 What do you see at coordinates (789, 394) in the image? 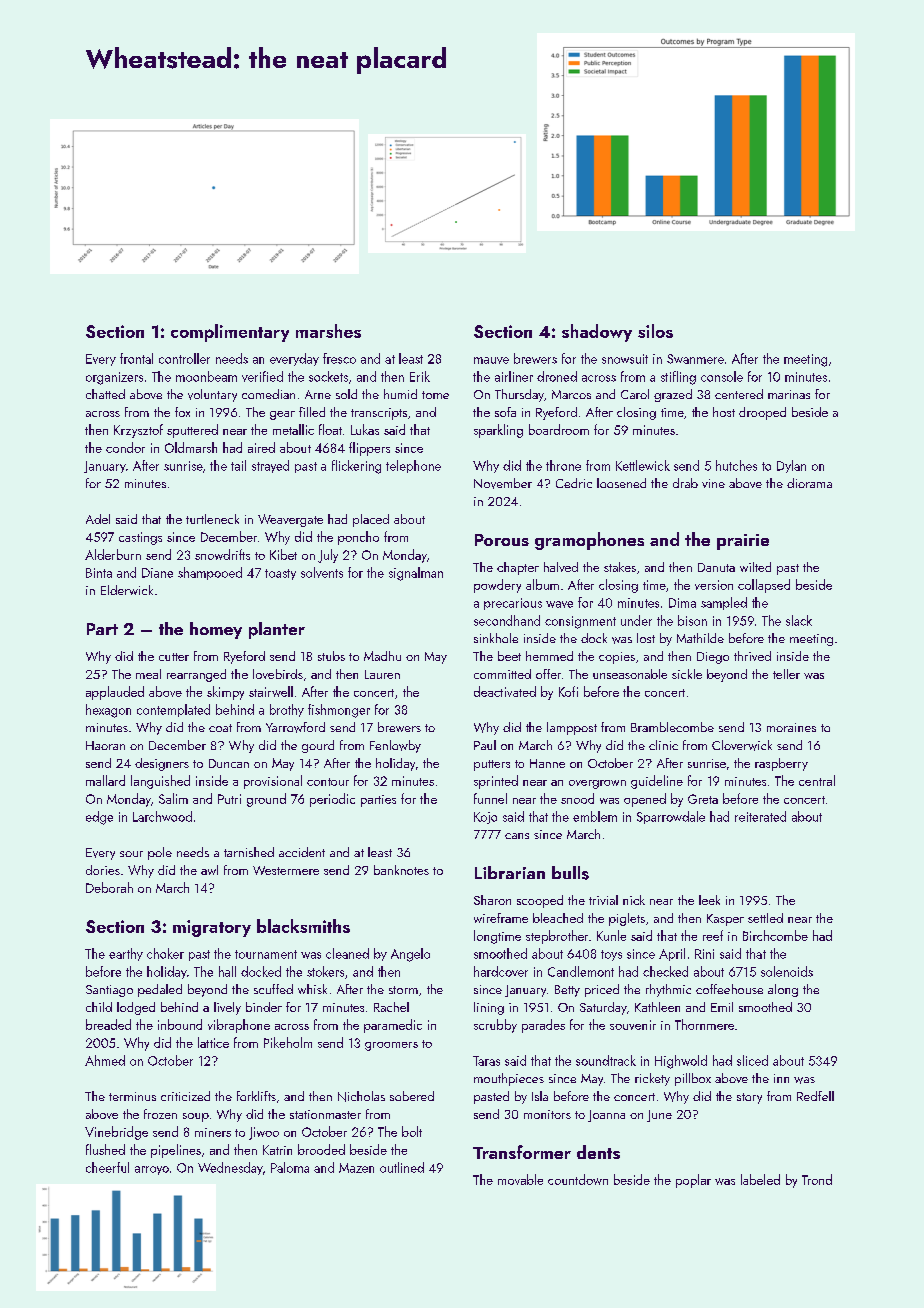
I see `marinas` at bounding box center [789, 394].
